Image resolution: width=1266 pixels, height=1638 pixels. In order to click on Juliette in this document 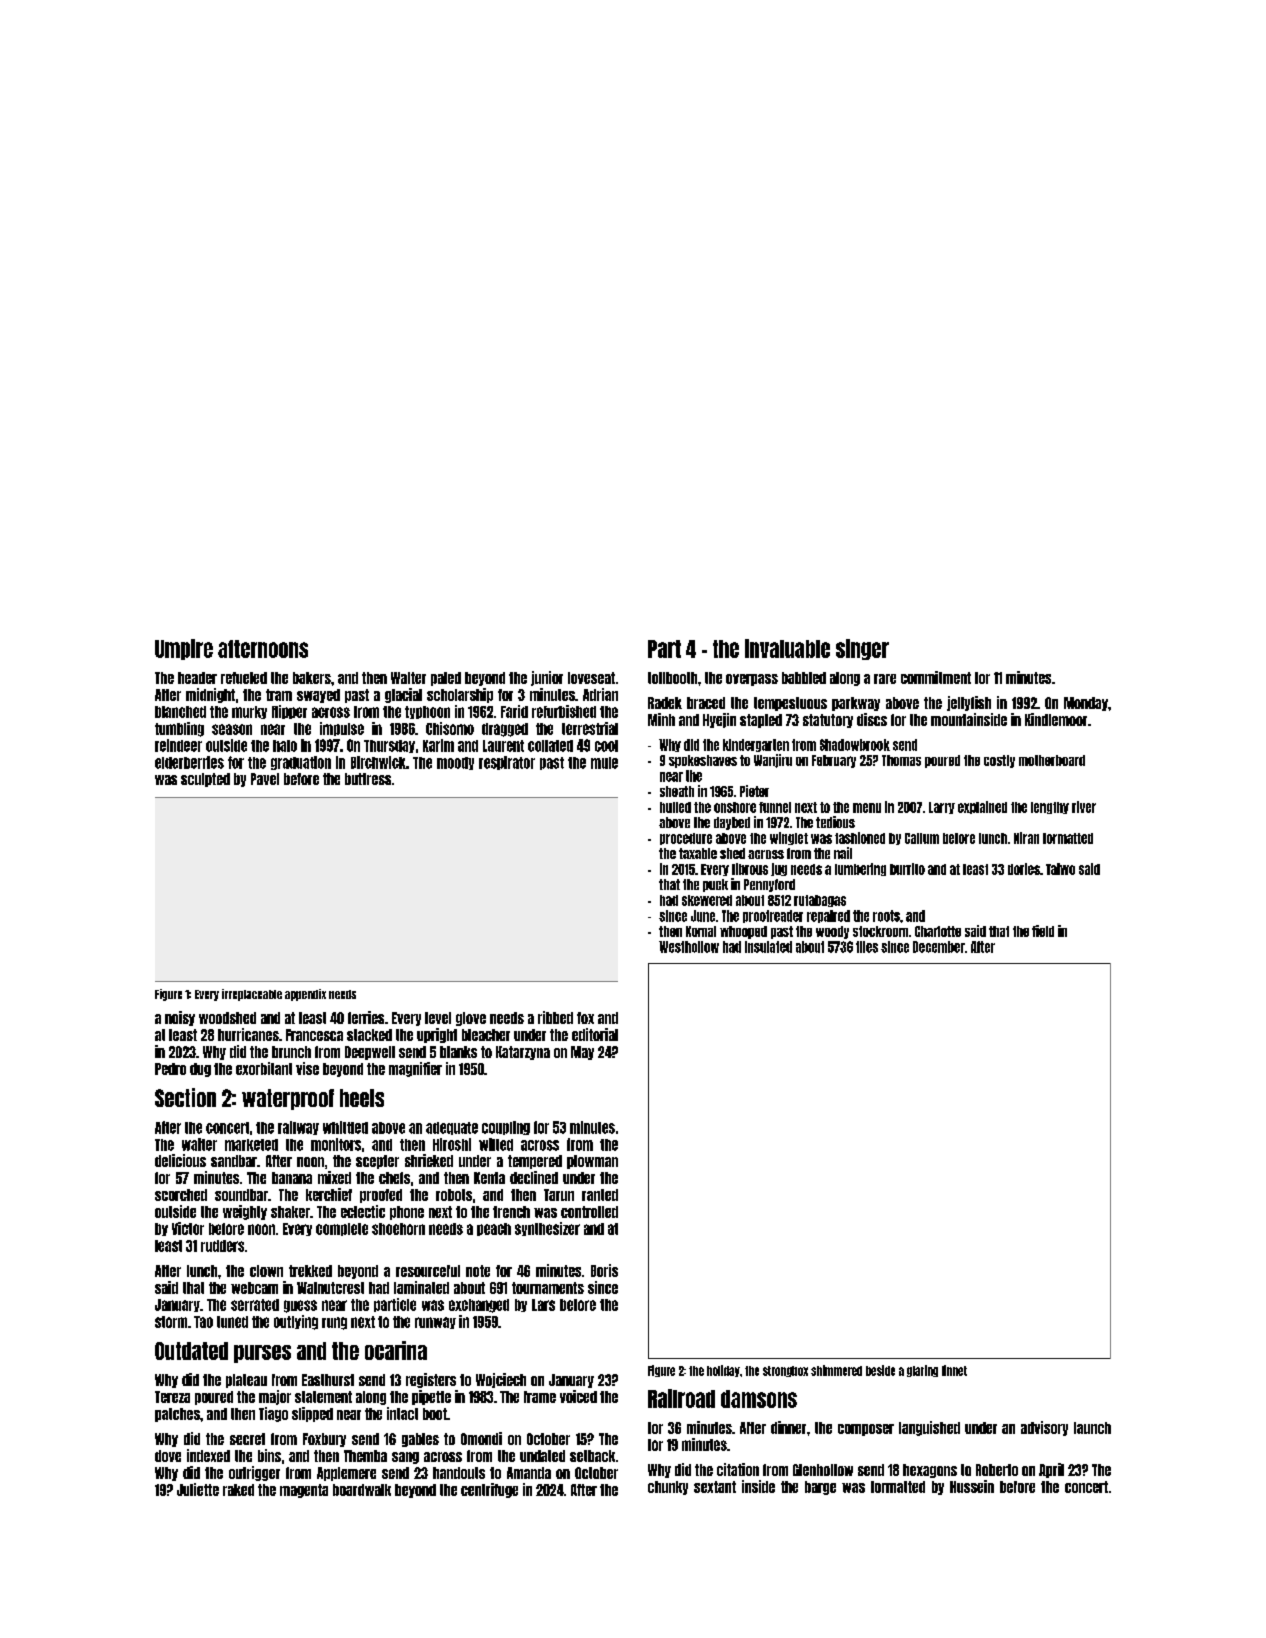, I will do `click(198, 1489)`.
